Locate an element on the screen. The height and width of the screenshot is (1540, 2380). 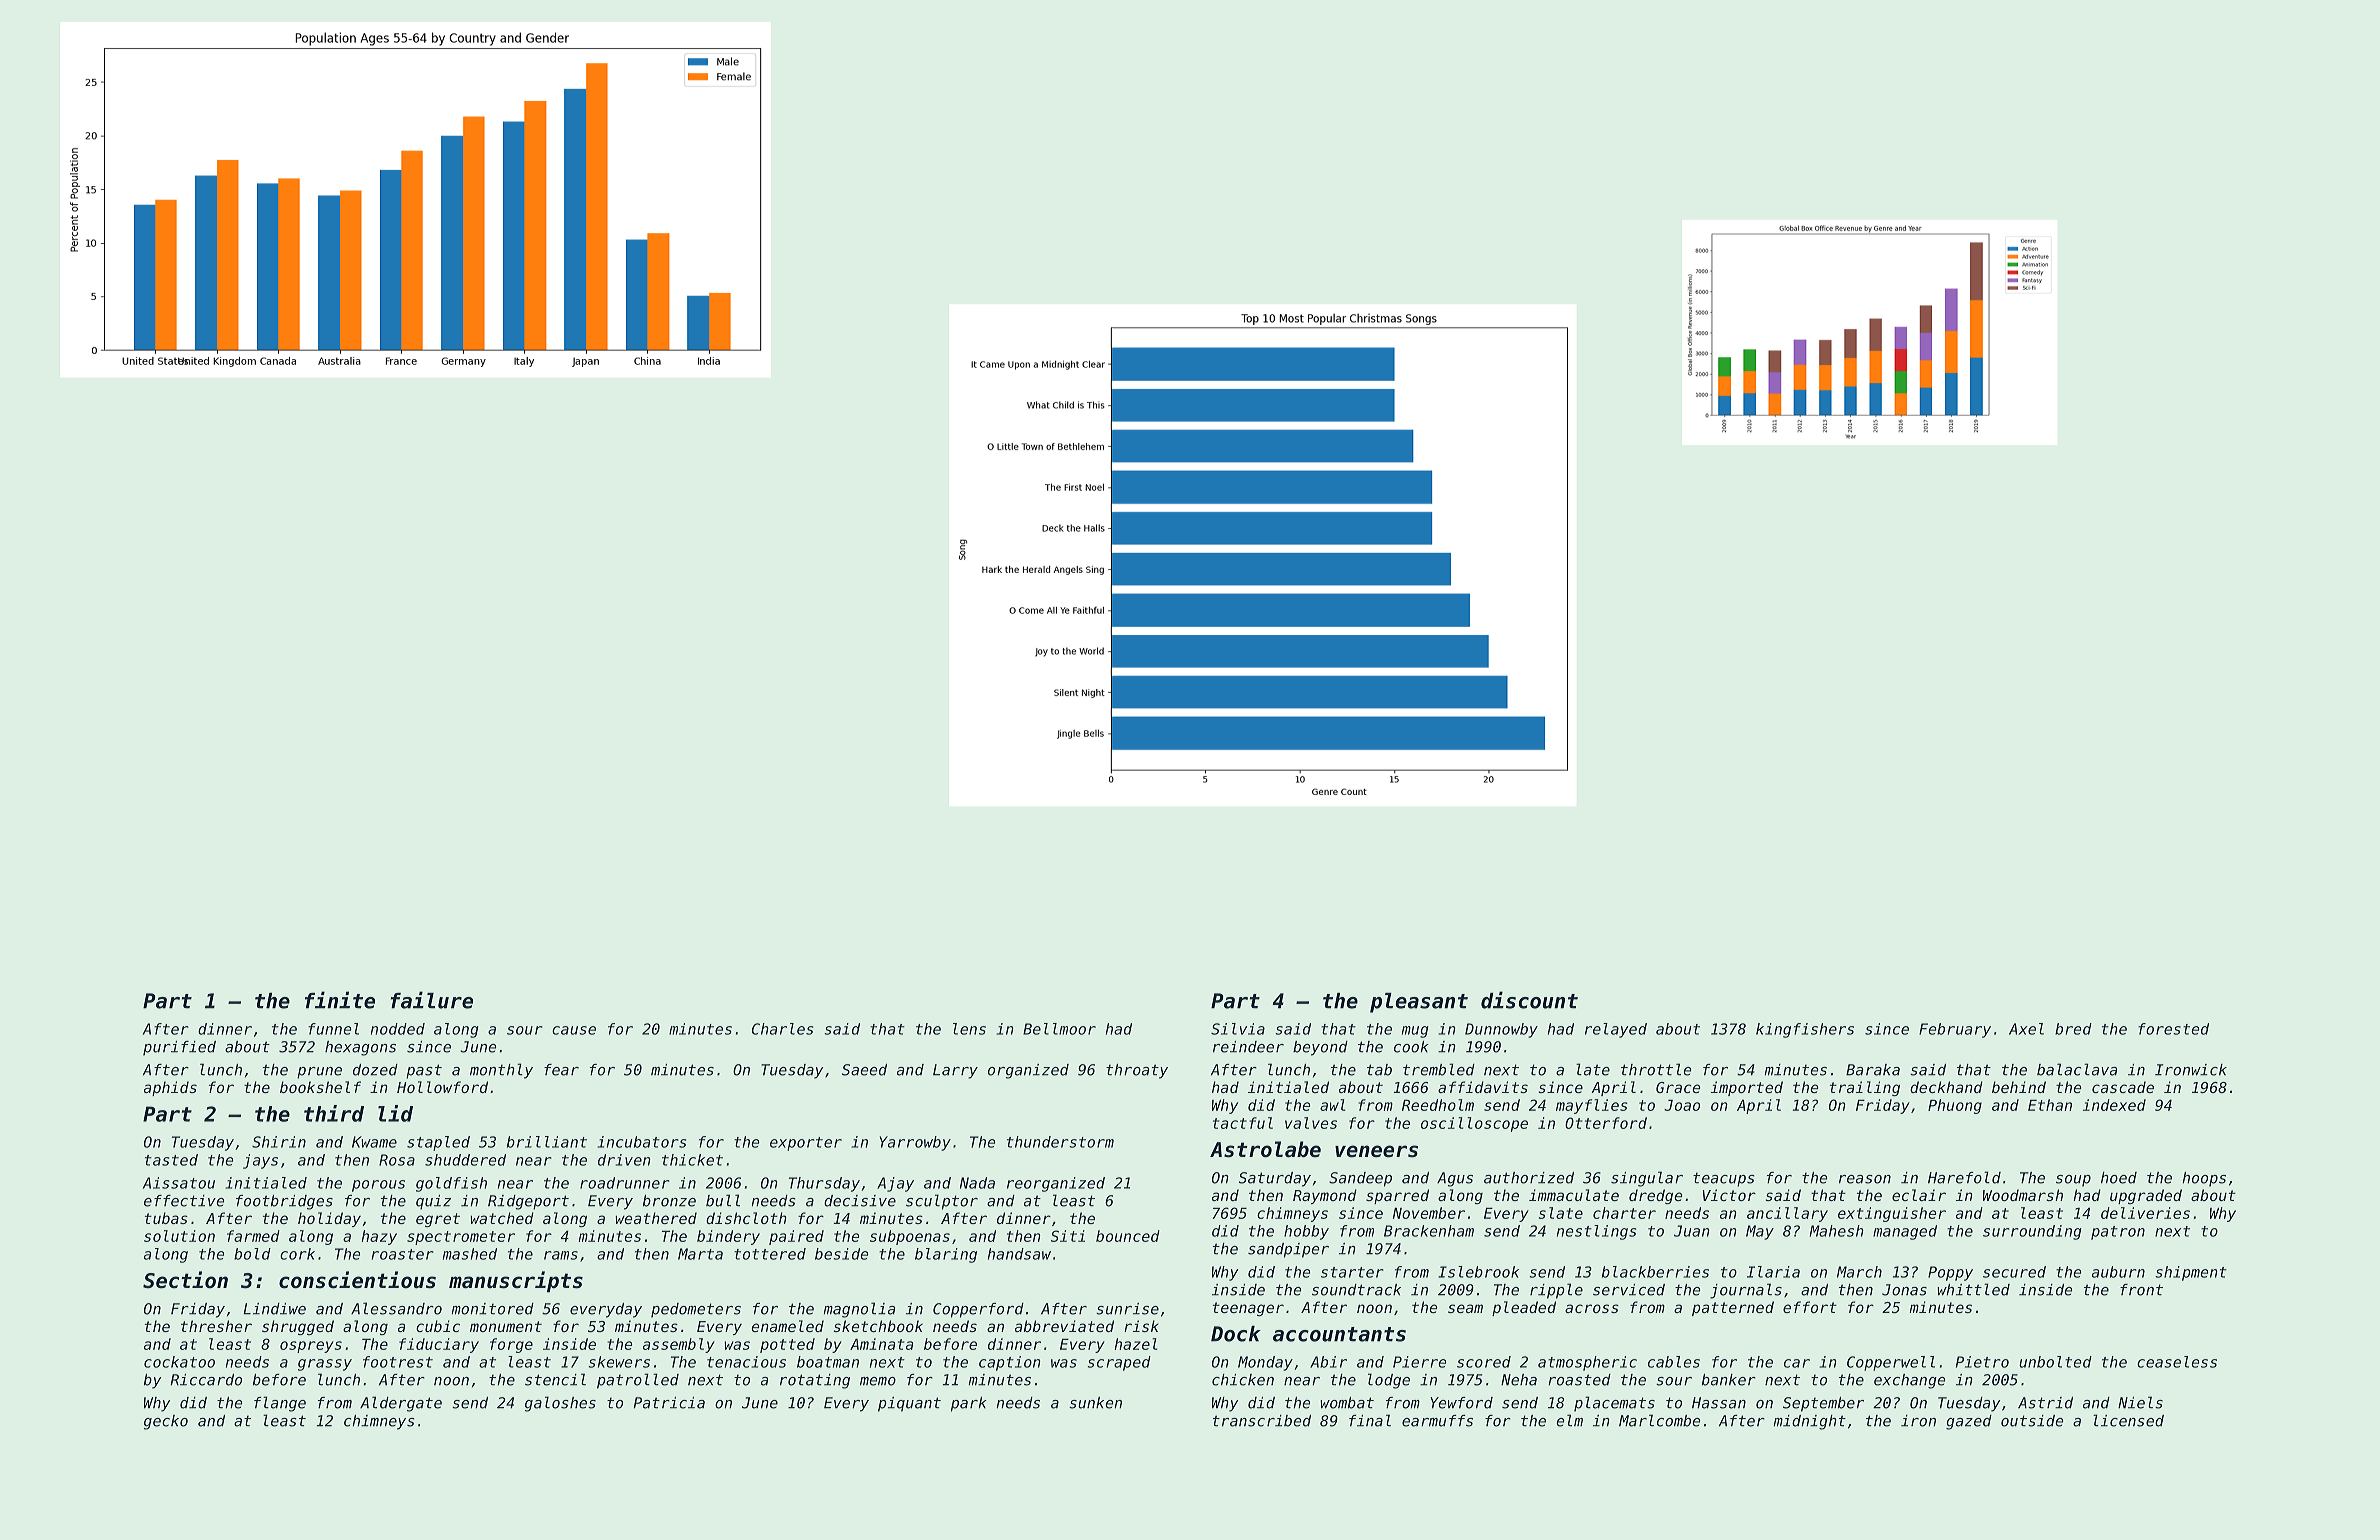
purified is located at coordinates (179, 1048).
